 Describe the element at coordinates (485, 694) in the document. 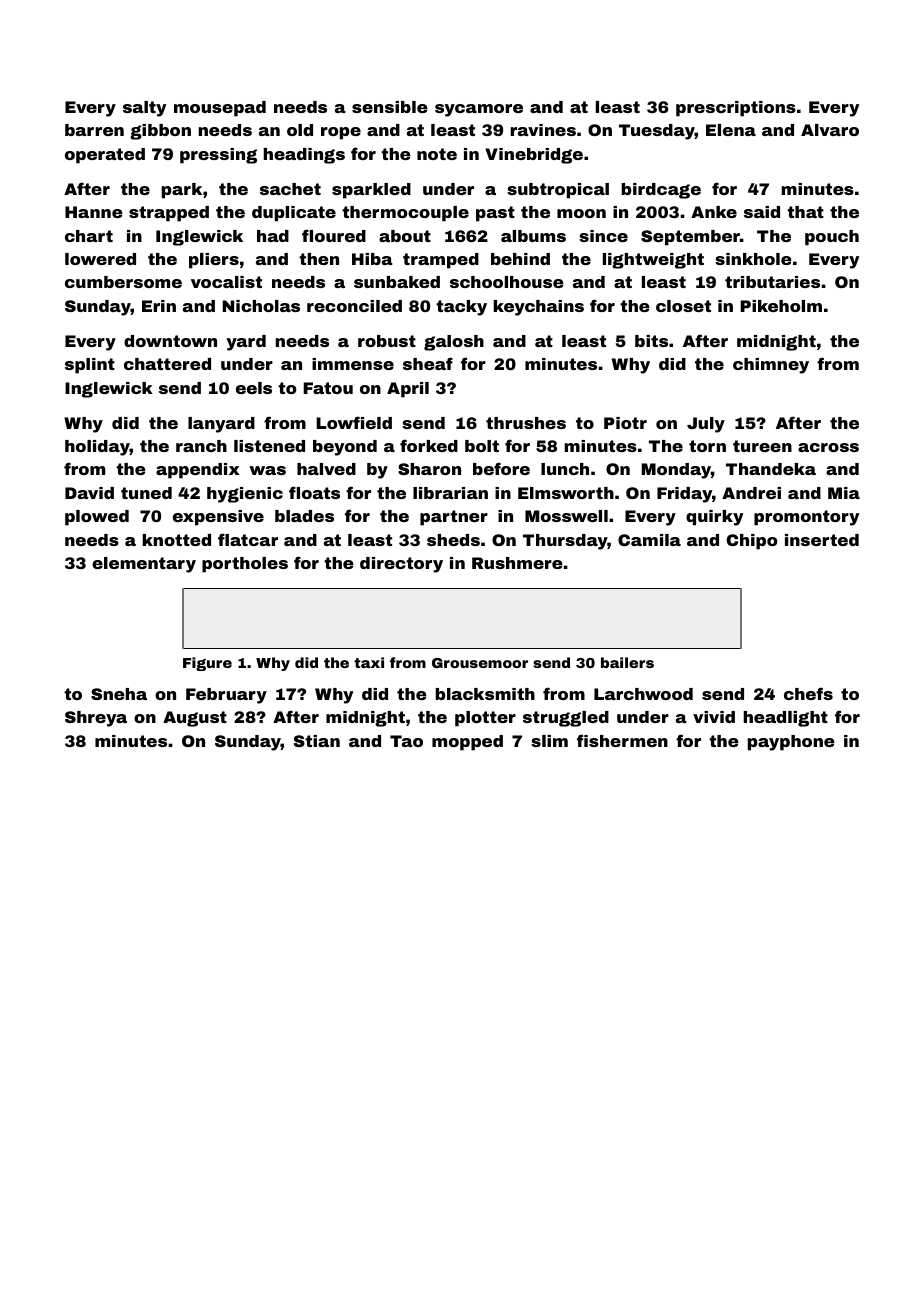

I see `blacksmith` at that location.
